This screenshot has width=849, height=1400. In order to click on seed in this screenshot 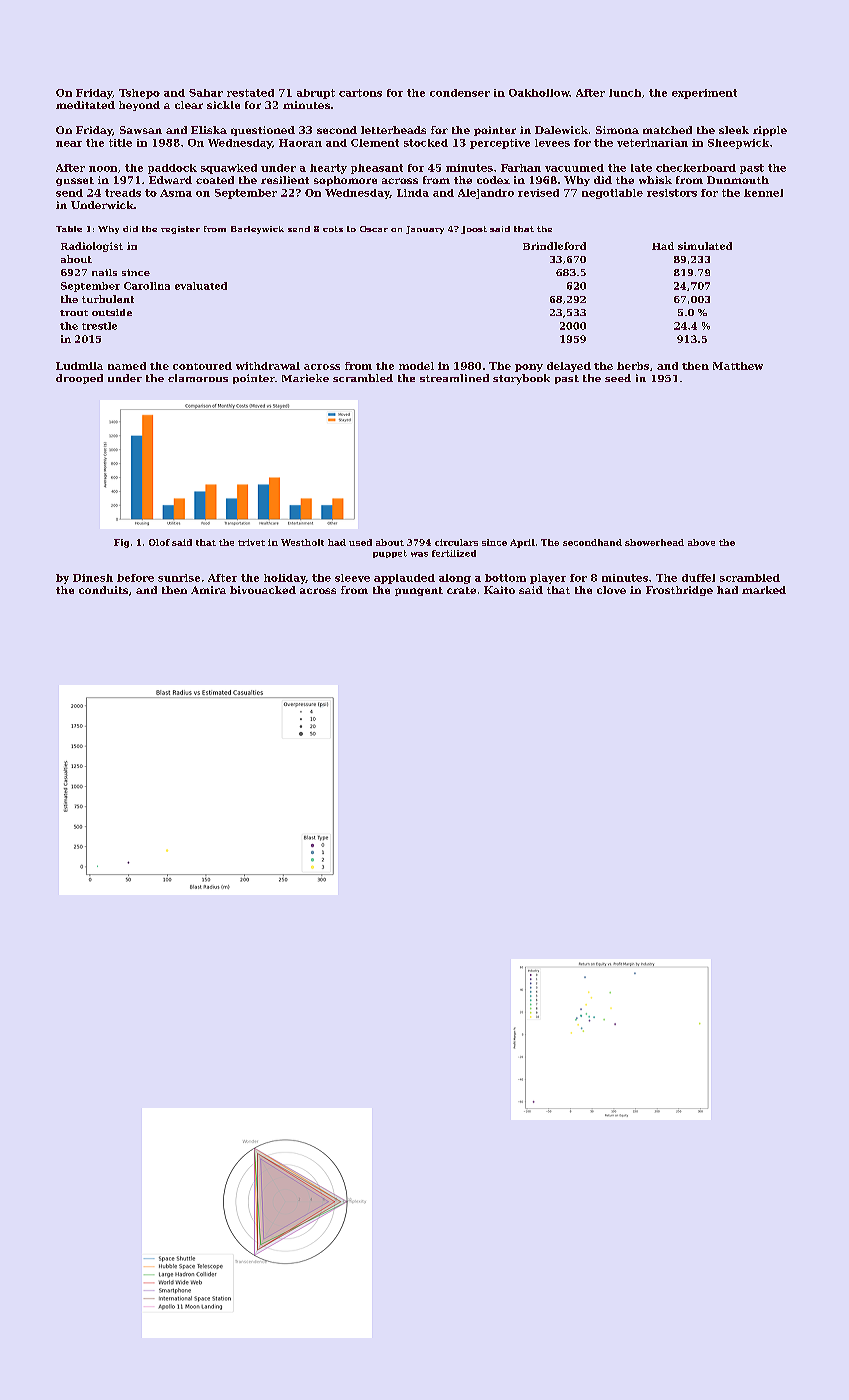, I will do `click(618, 378)`.
